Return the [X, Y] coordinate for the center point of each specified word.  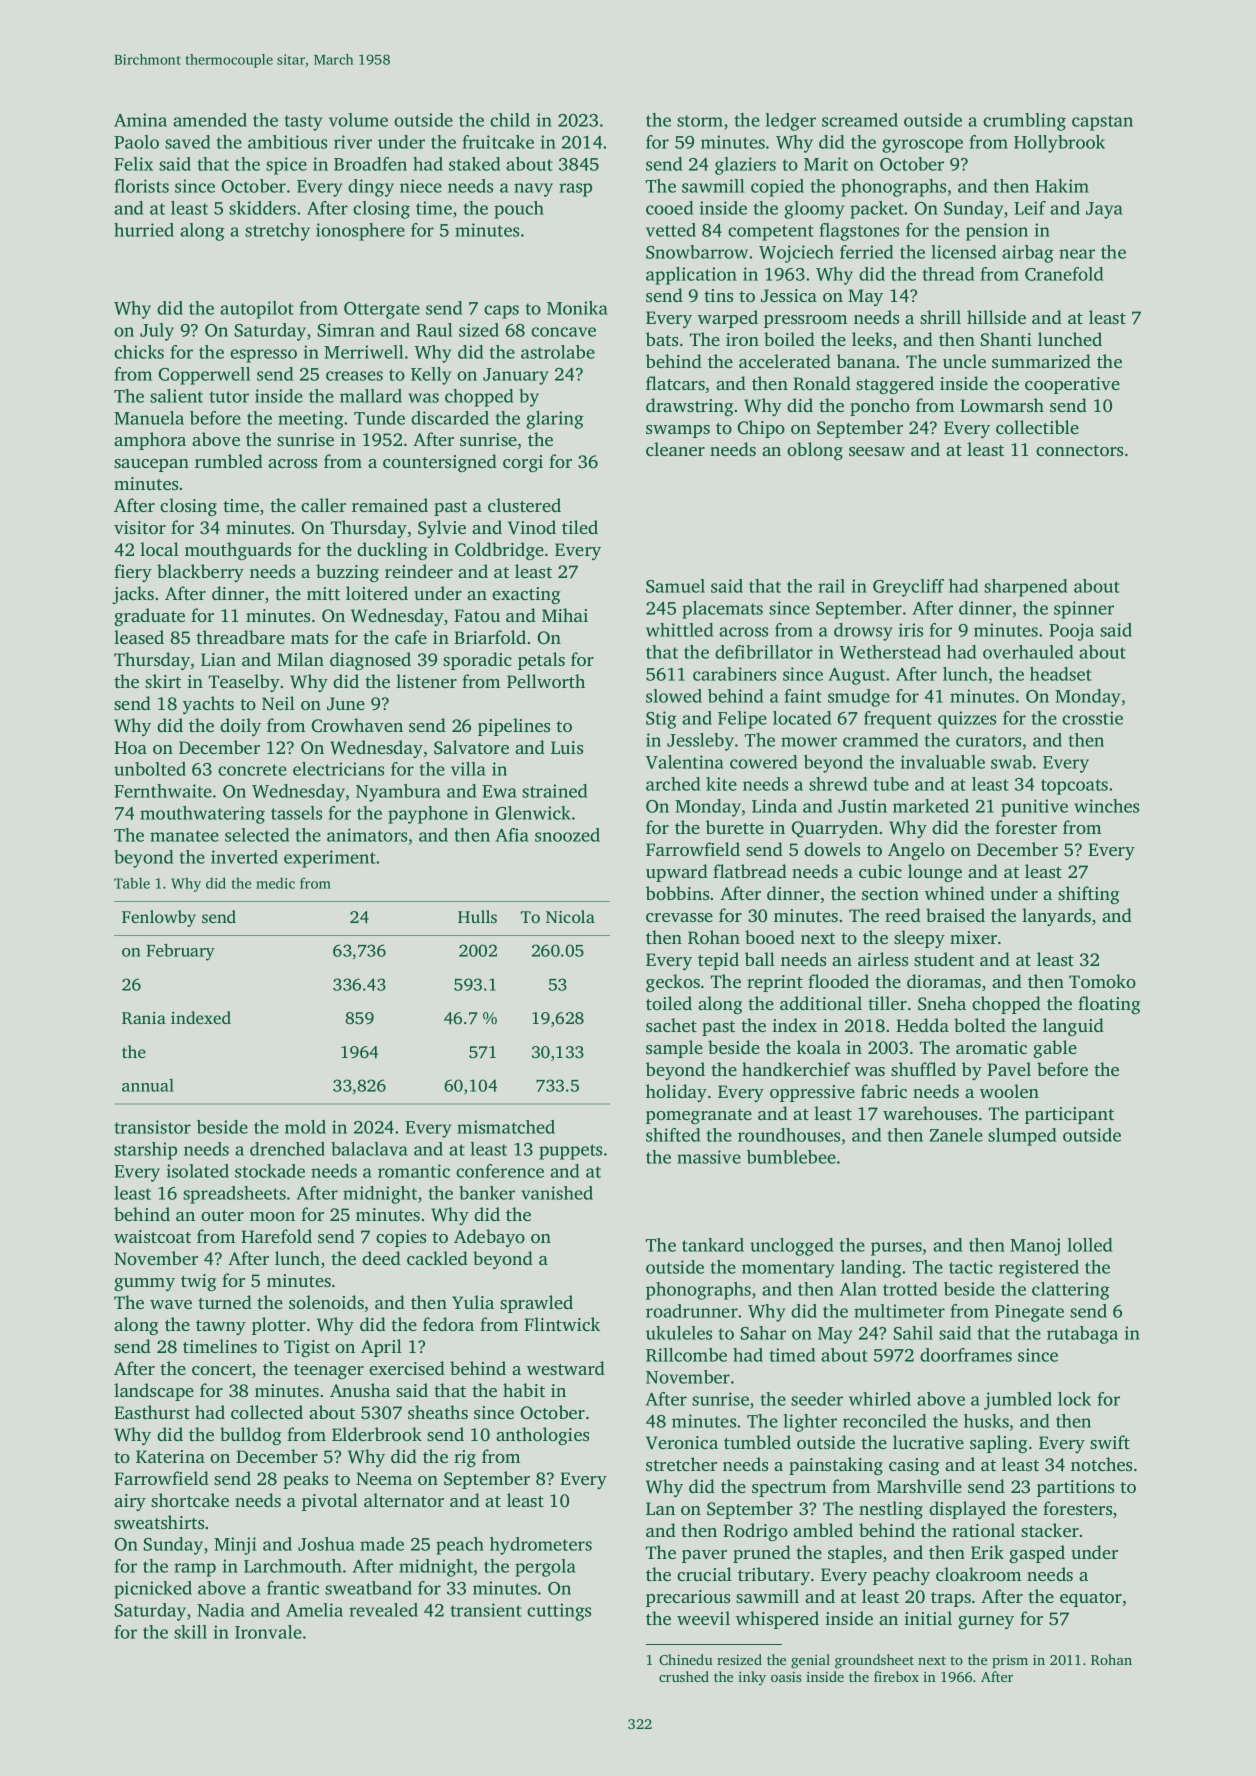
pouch [519, 210]
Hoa [130, 747]
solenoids [326, 1302]
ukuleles [679, 1333]
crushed [684, 1676]
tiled [580, 527]
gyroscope [922, 146]
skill [190, 1632]
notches [1101, 1464]
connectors [1079, 450]
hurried [144, 230]
